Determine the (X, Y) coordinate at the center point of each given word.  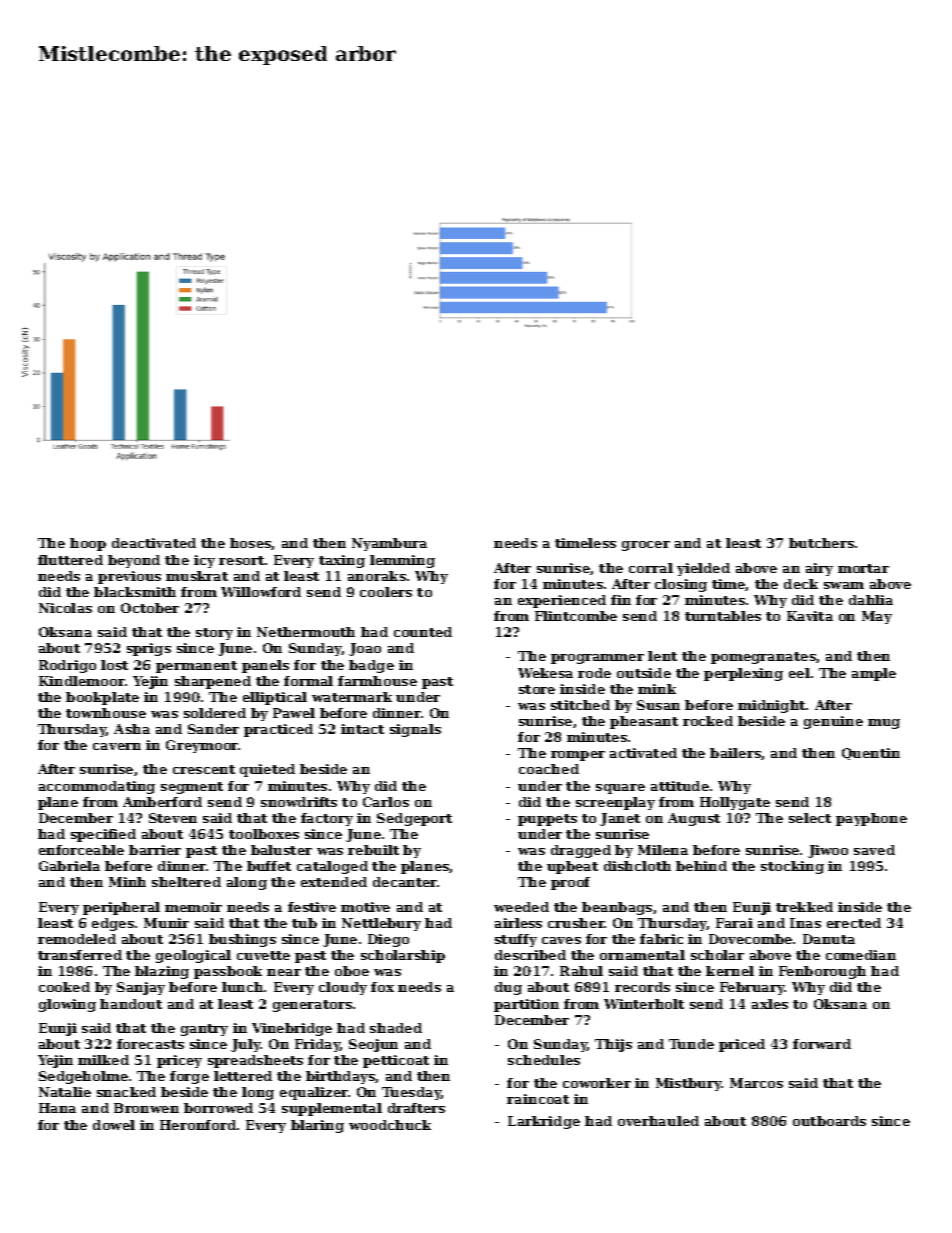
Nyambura (389, 544)
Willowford (261, 592)
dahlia (871, 600)
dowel (114, 1125)
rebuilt (373, 850)
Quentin (871, 754)
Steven (173, 818)
